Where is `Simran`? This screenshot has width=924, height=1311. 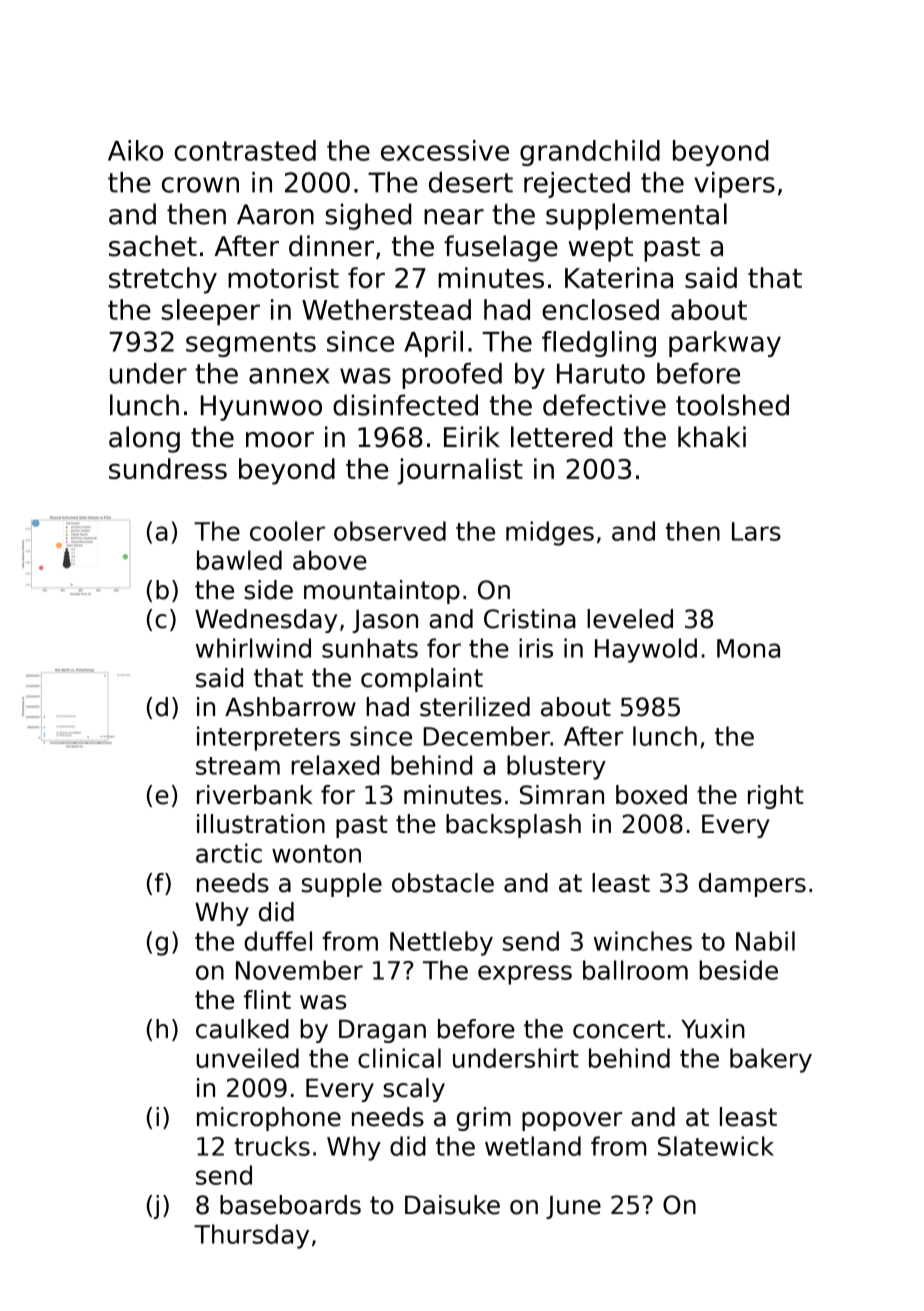
Simran is located at coordinates (562, 795).
